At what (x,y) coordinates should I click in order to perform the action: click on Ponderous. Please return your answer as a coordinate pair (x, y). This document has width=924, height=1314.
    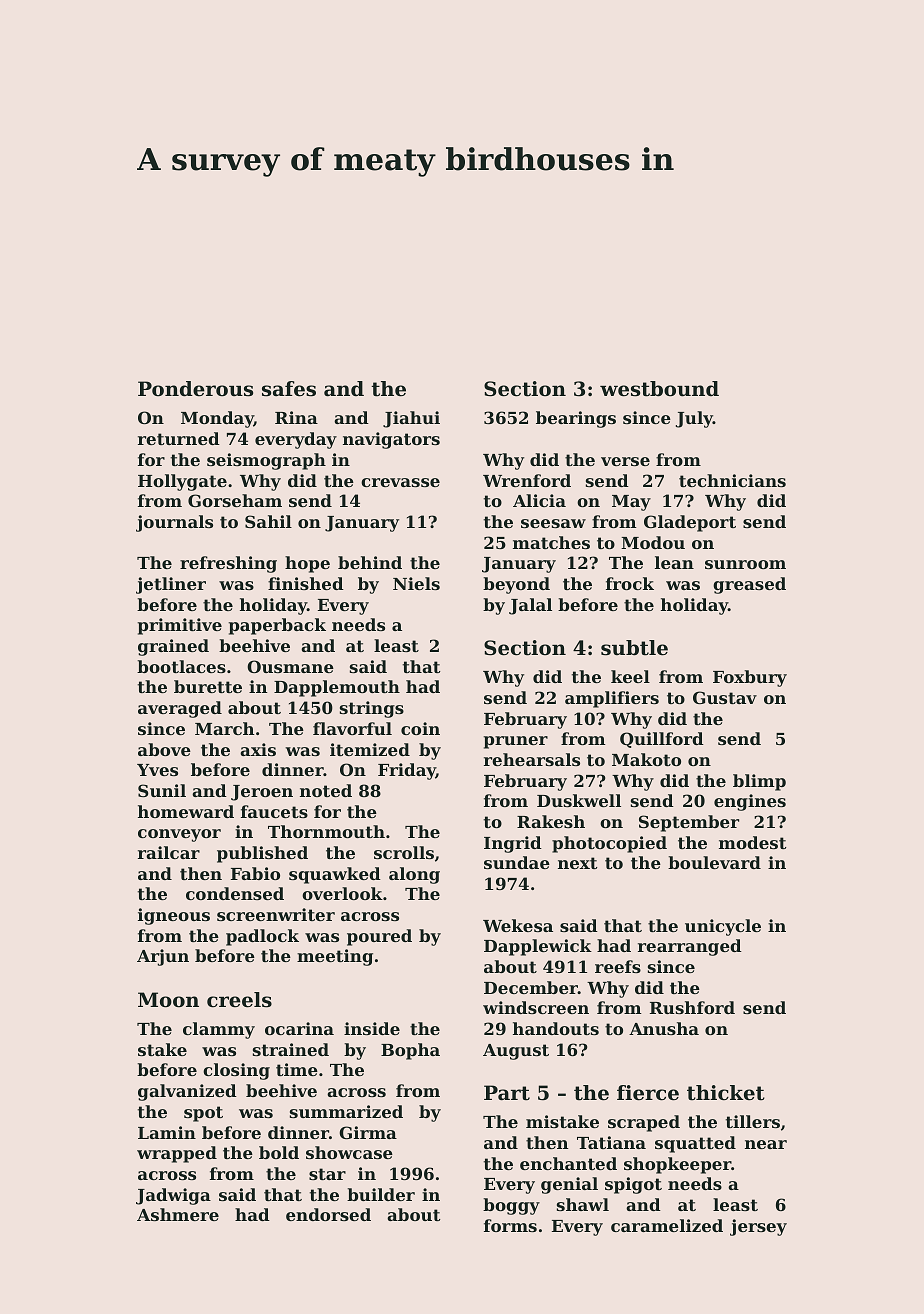
    Looking at the image, I should click on (195, 389).
